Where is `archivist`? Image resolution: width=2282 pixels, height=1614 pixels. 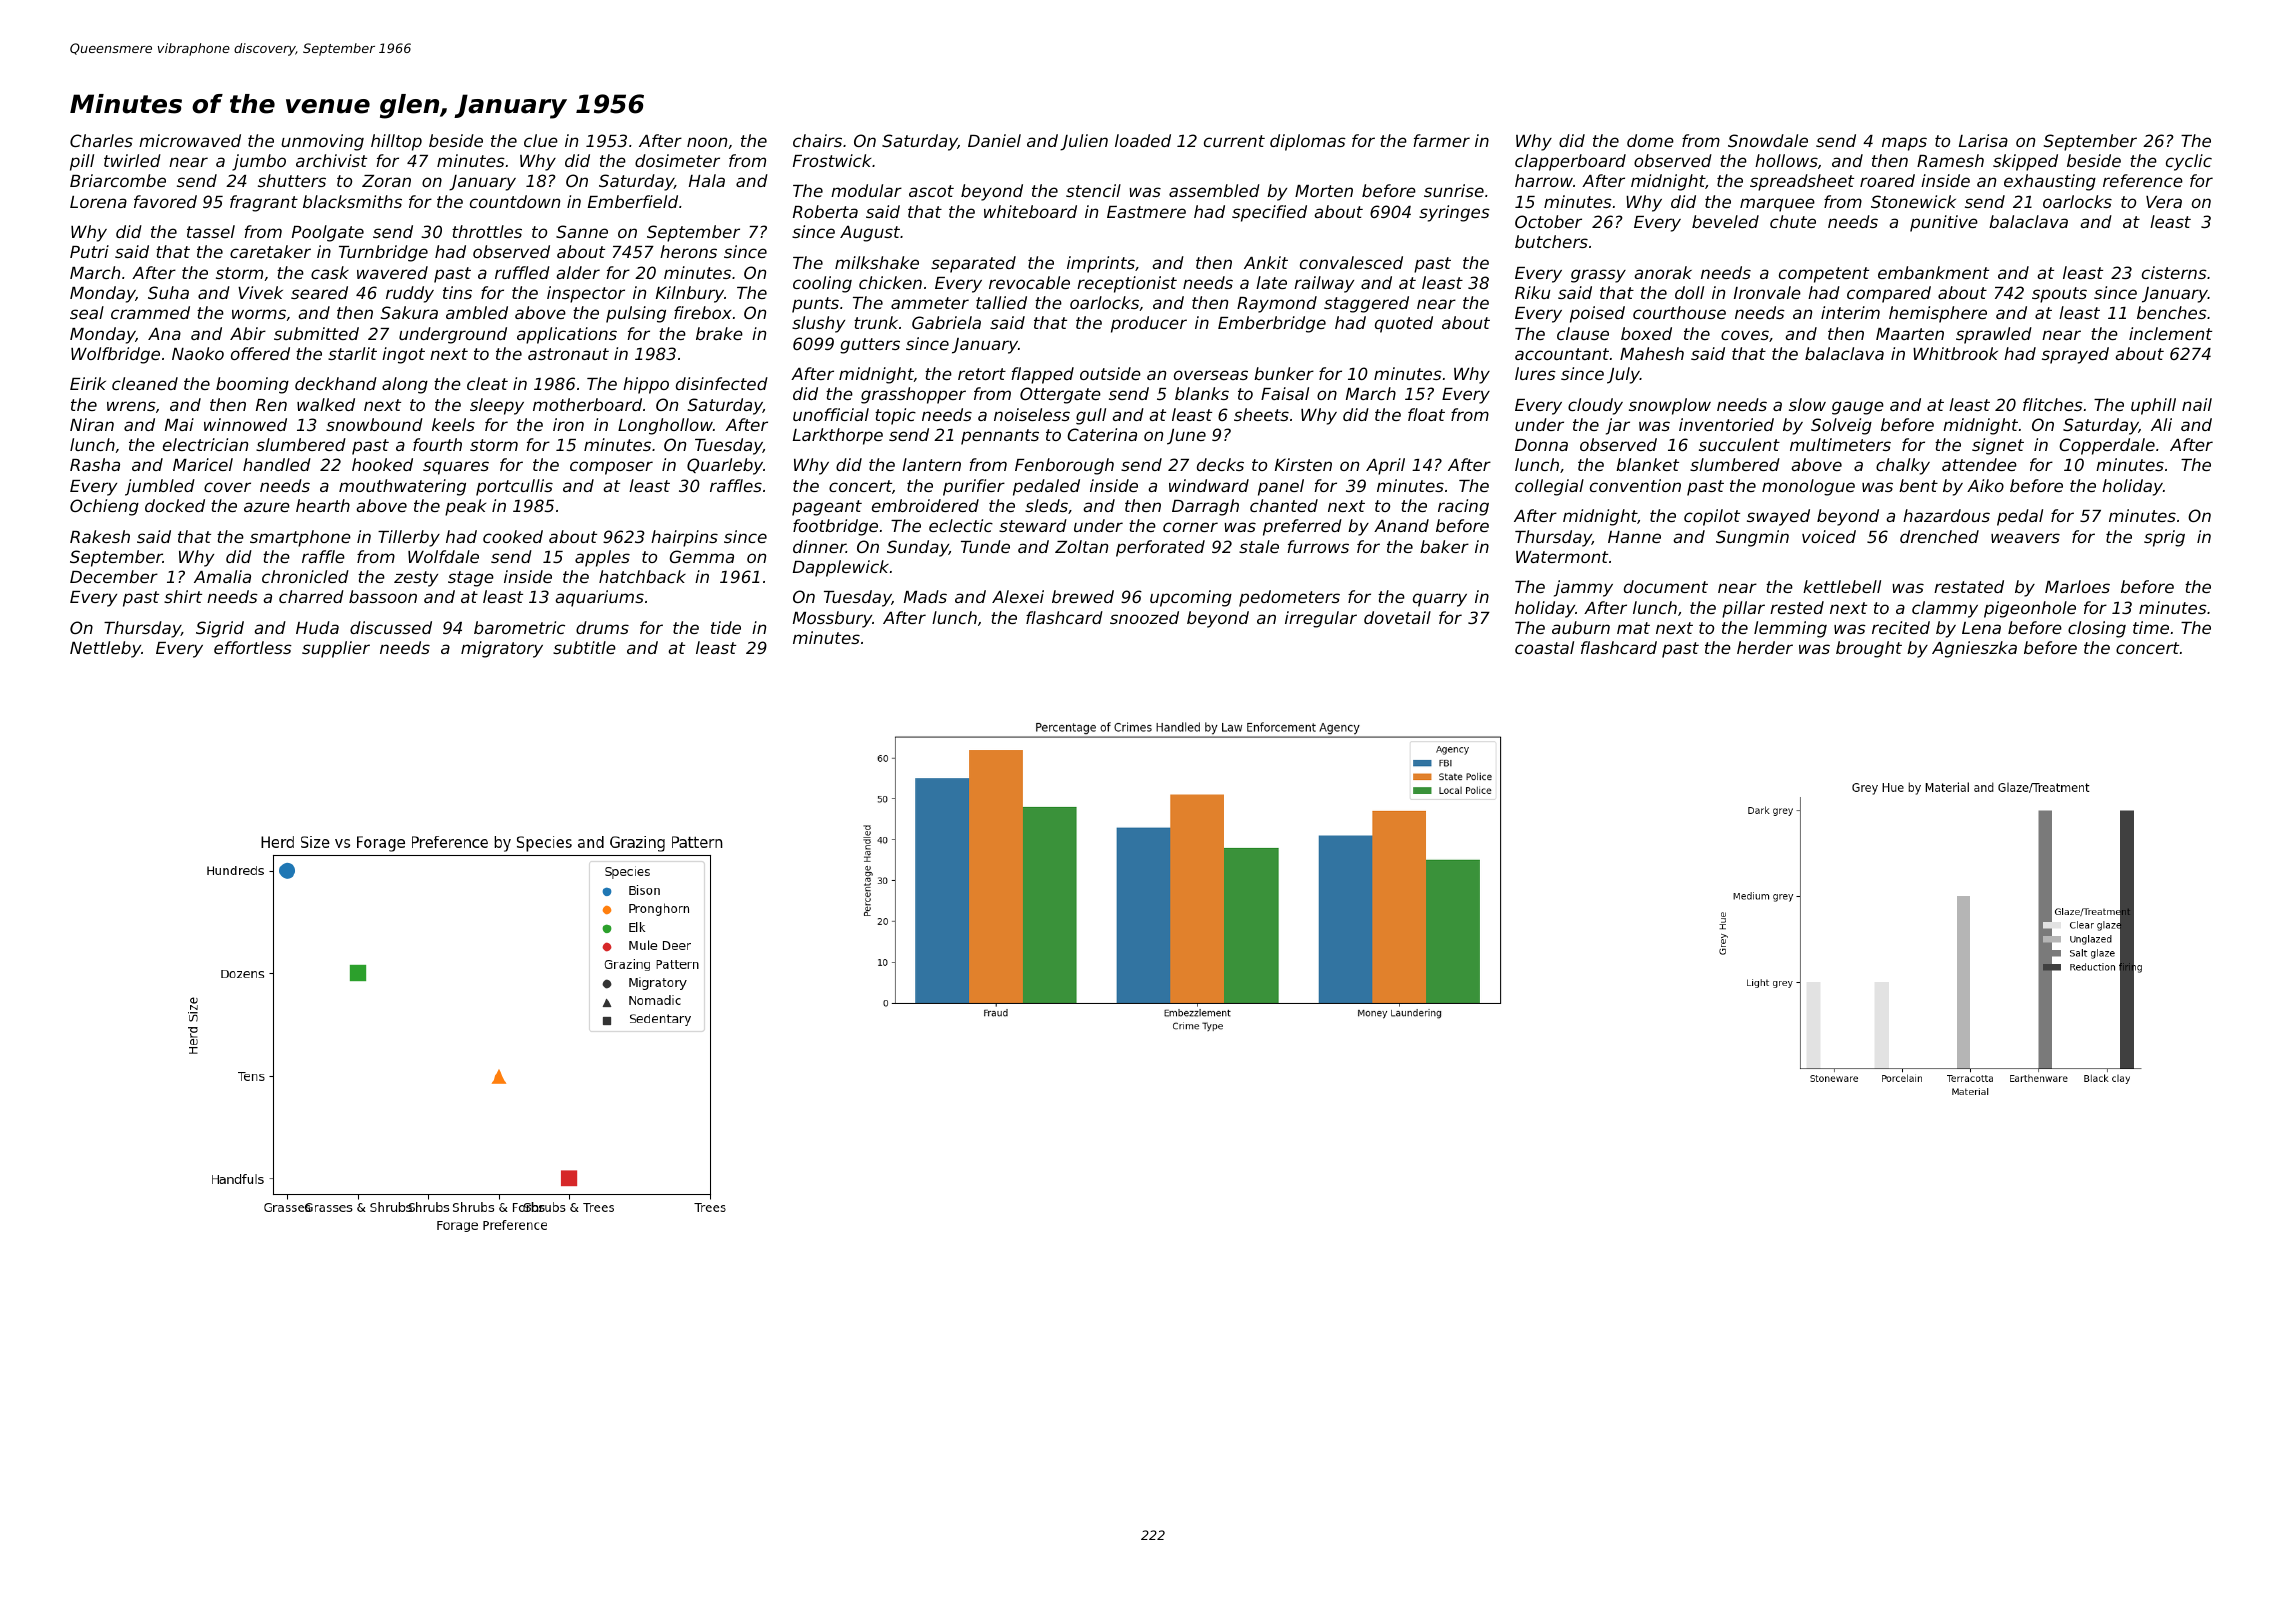
archivist is located at coordinates (331, 160).
